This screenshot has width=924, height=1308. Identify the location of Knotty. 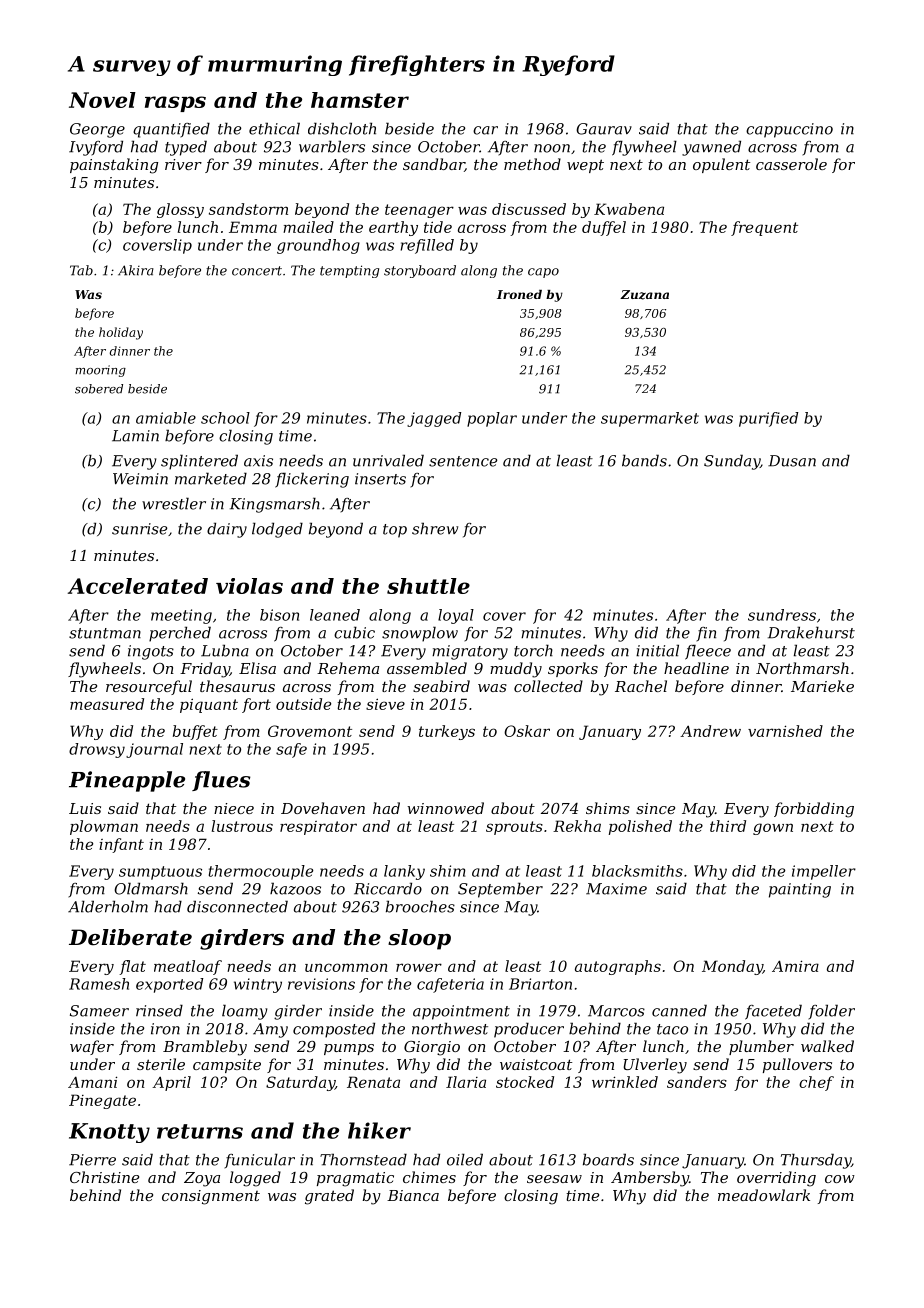
(109, 1133).
